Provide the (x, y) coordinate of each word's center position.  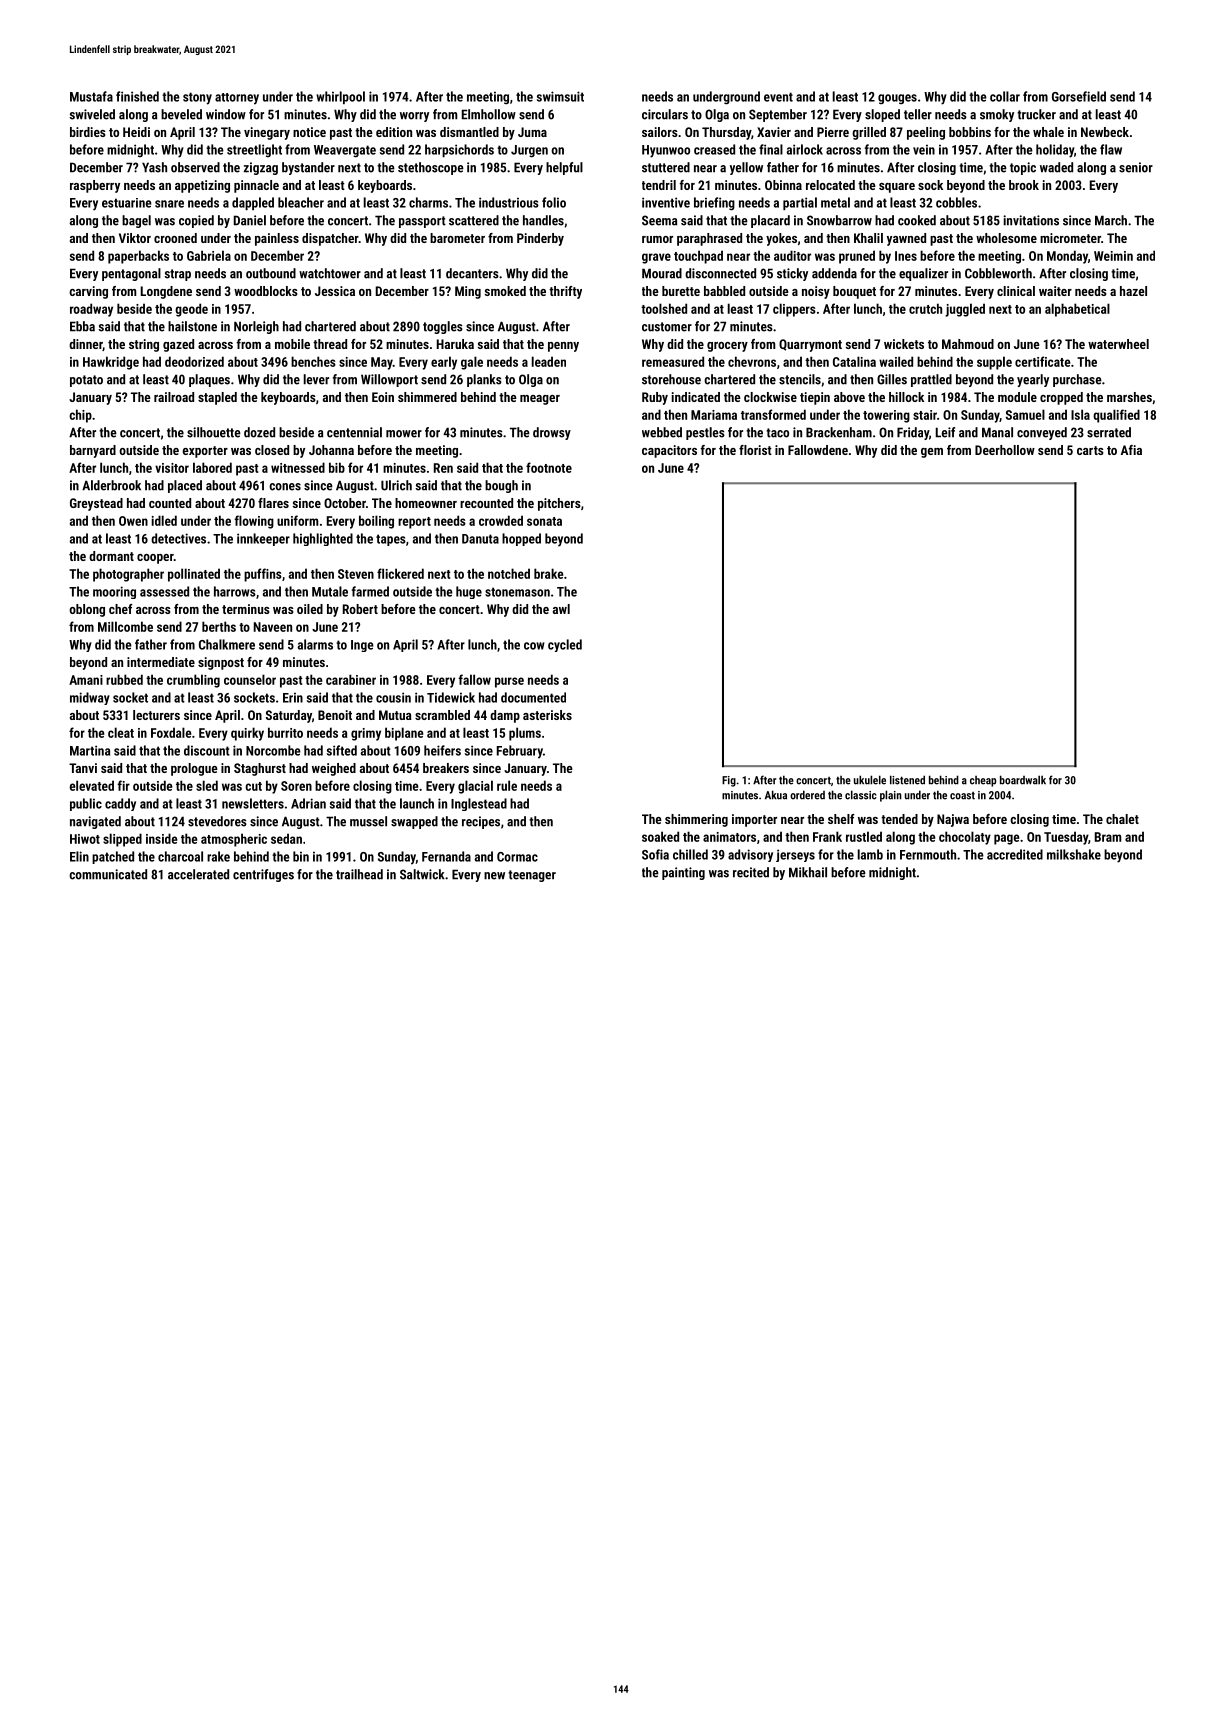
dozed (259, 432)
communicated (108, 874)
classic (861, 795)
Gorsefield (1079, 96)
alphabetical (1077, 310)
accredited (1015, 854)
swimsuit (560, 96)
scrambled (442, 715)
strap (177, 275)
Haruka (455, 344)
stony (197, 98)
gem (932, 453)
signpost (221, 663)
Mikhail (808, 872)
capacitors (669, 451)
